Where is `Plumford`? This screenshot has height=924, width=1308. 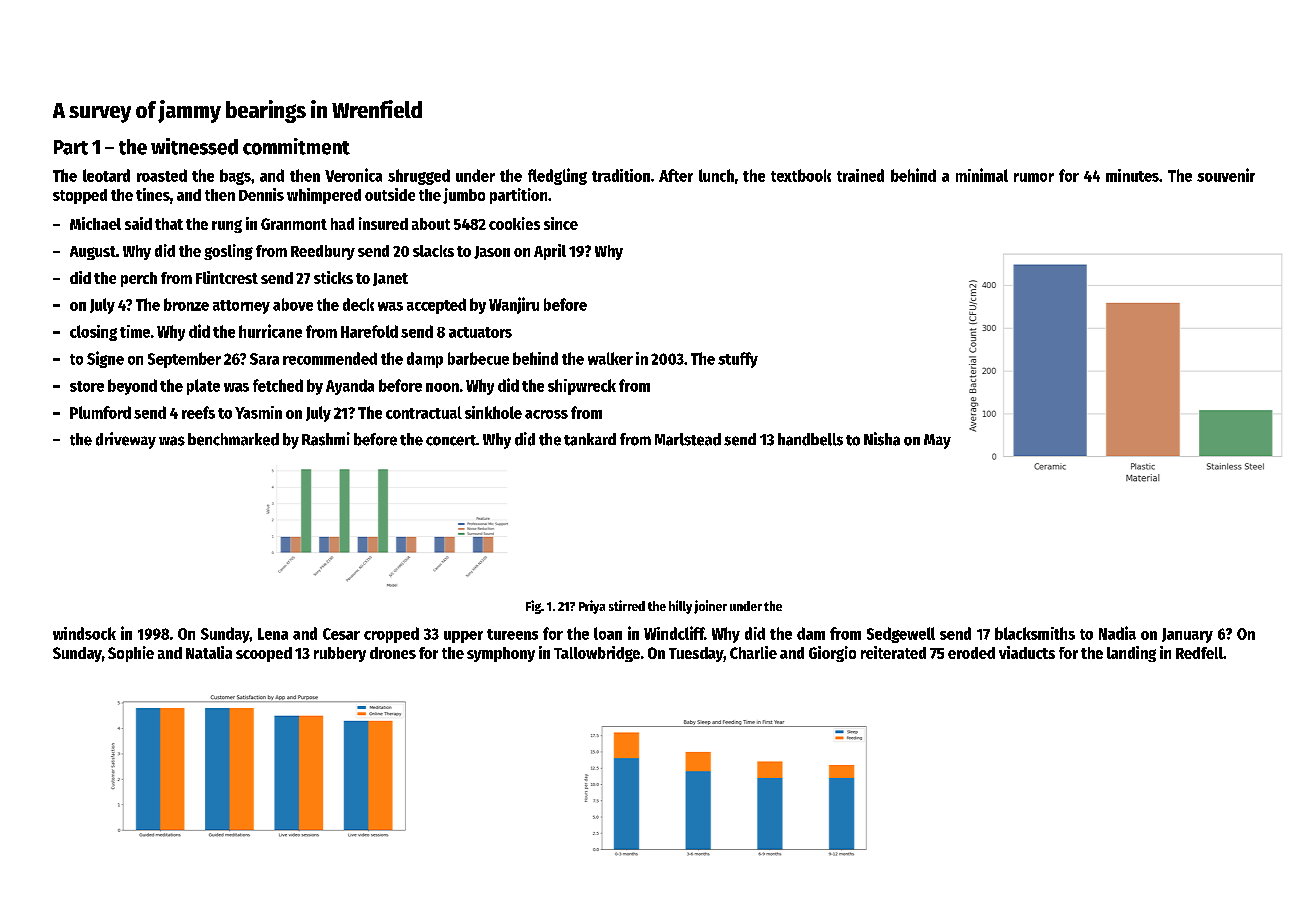 Plumford is located at coordinates (100, 412).
